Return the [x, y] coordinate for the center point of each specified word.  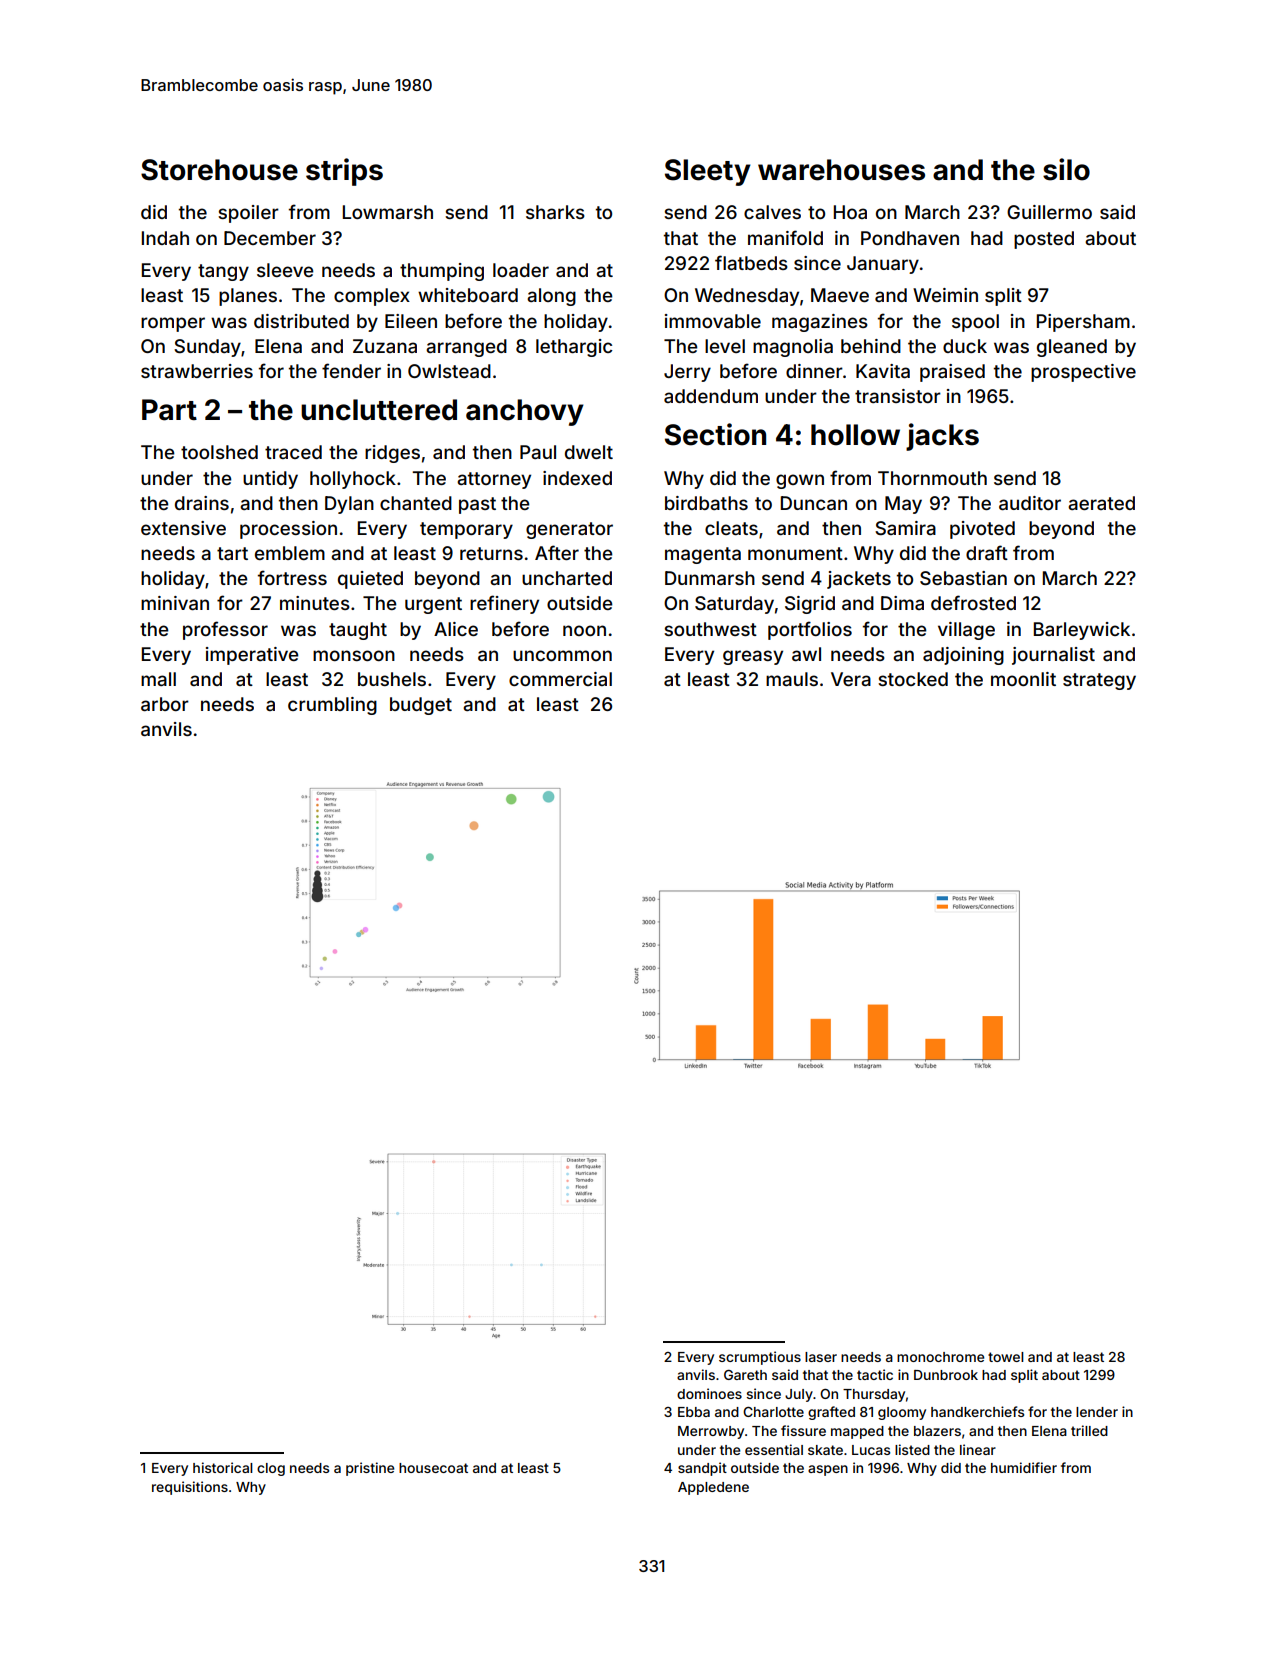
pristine [370, 1469]
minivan [175, 603]
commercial [560, 679]
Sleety [708, 172]
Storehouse [219, 170]
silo [1066, 169]
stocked [913, 679]
